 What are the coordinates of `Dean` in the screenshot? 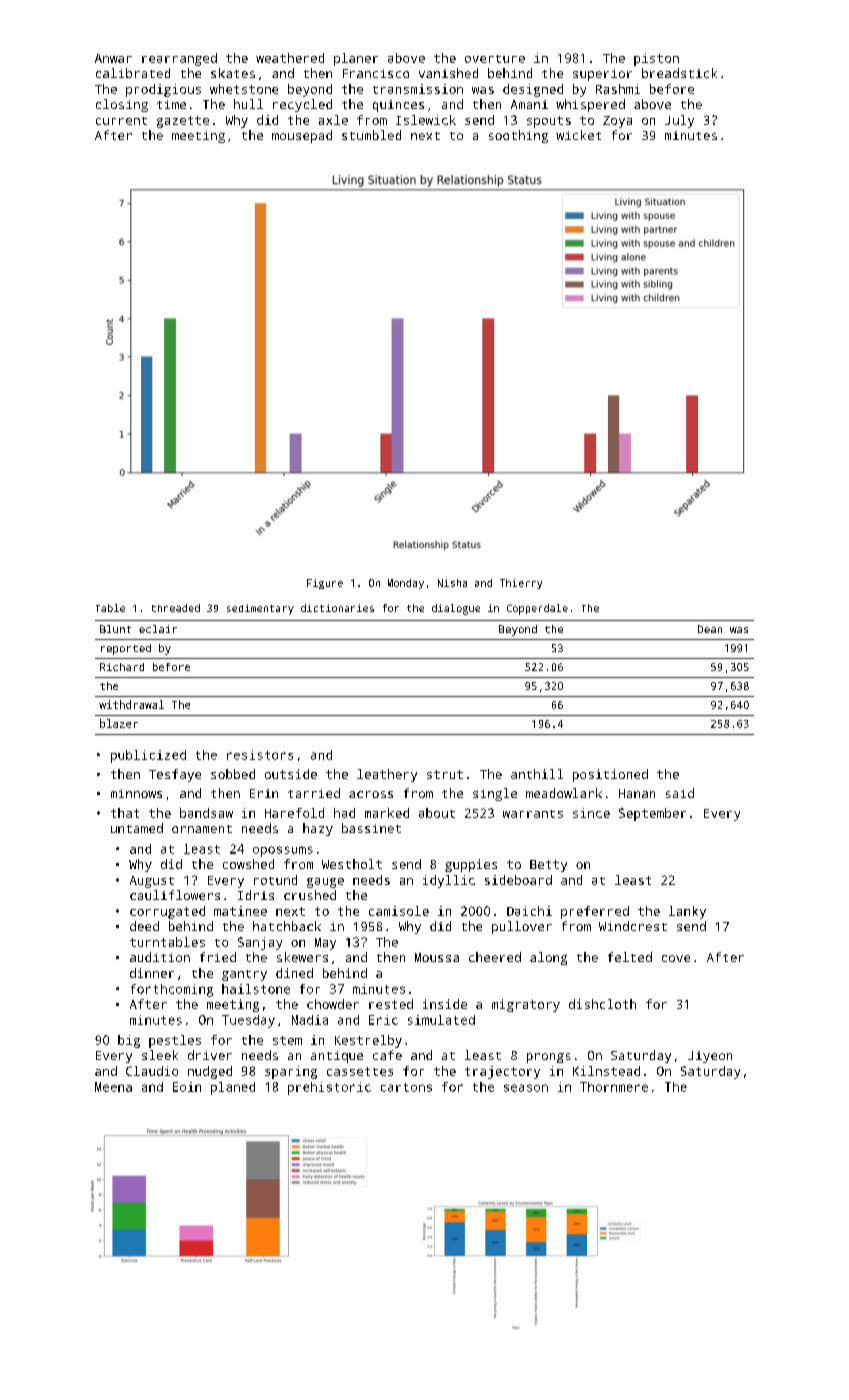 It's located at (710, 629).
